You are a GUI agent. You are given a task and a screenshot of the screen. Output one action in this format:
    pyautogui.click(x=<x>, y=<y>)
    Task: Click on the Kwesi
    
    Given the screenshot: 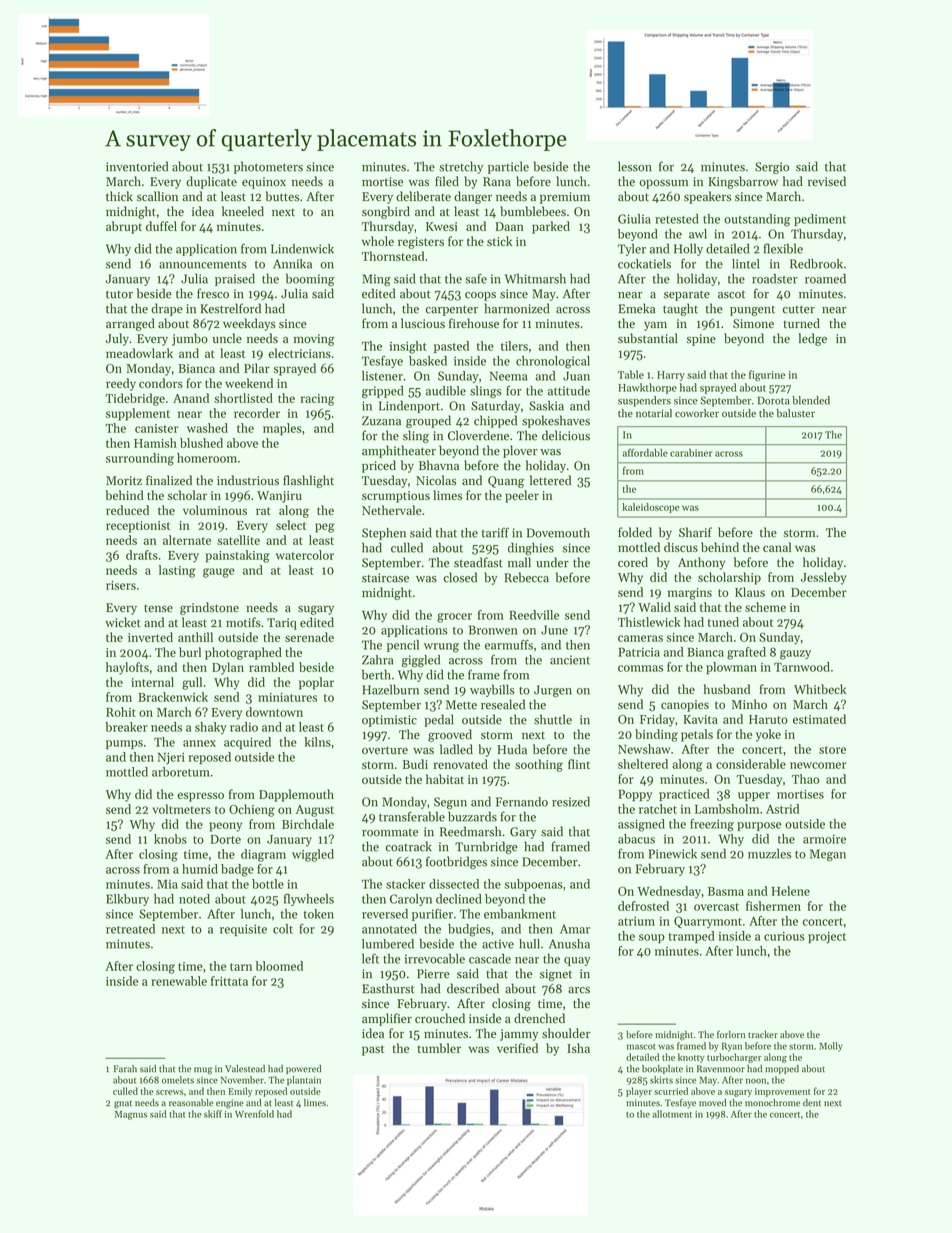 What is the action you would take?
    pyautogui.click(x=442, y=226)
